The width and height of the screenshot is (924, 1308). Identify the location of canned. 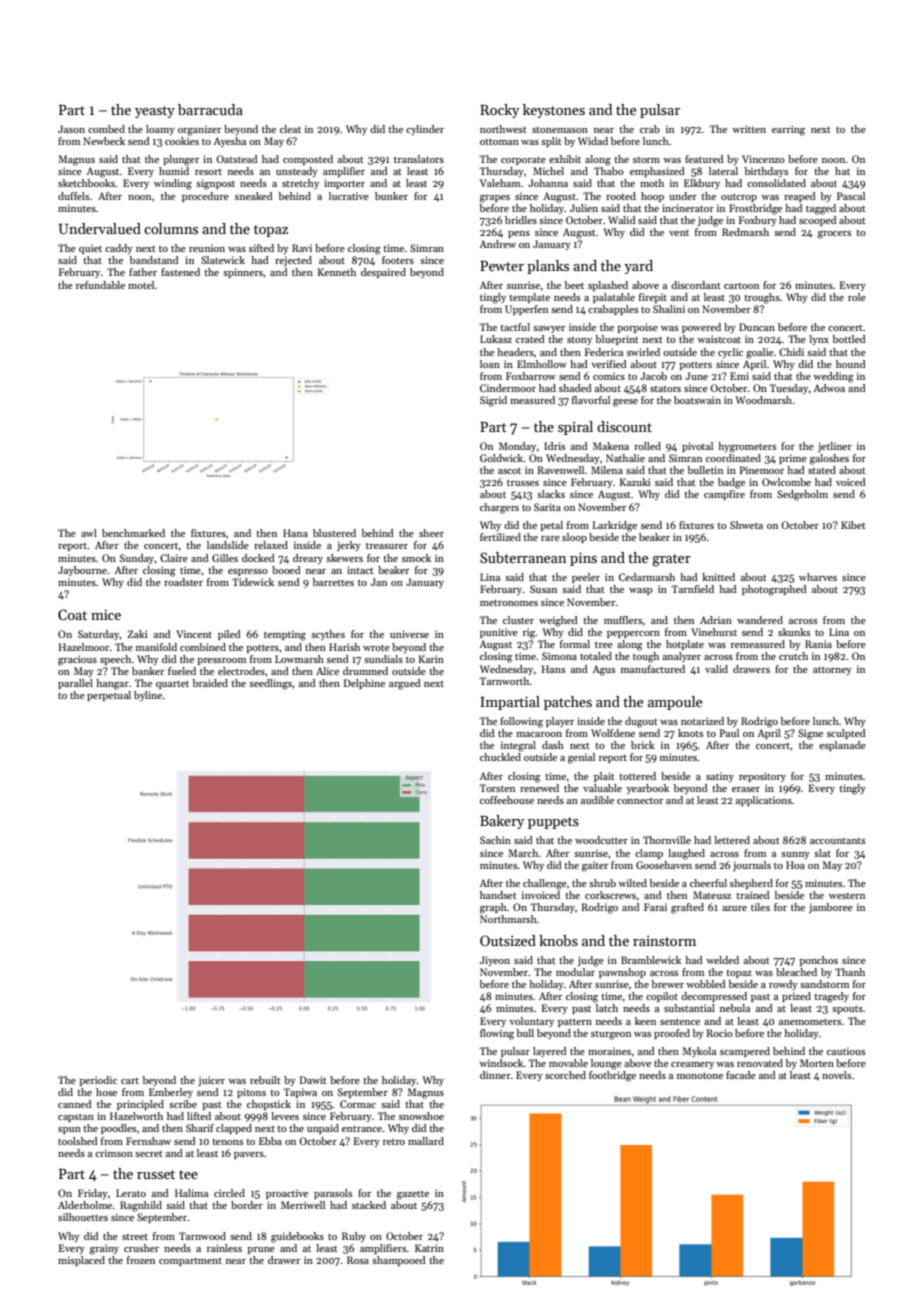
(75, 1104).
